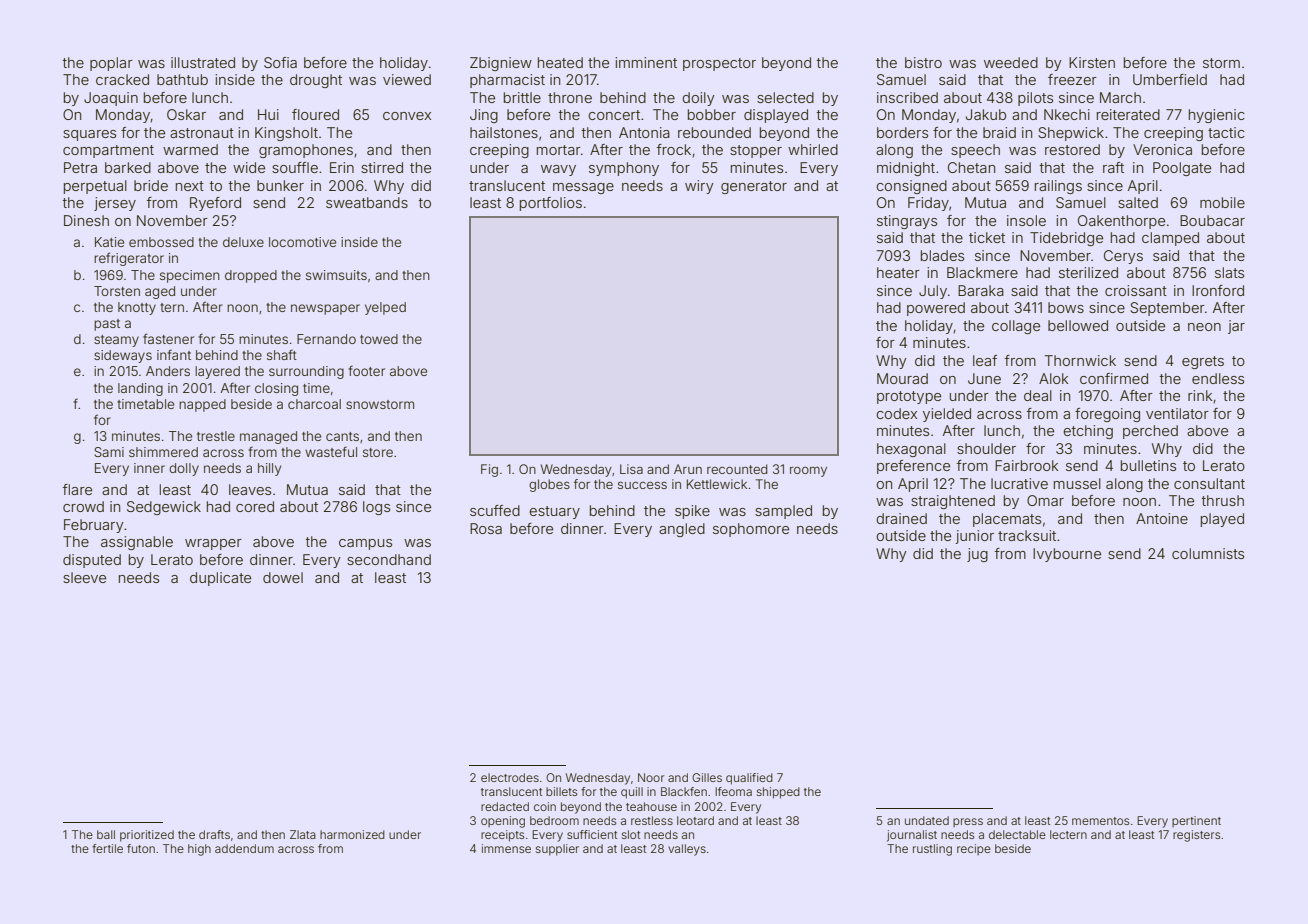  What do you see at coordinates (933, 292) in the page?
I see `July` at bounding box center [933, 292].
